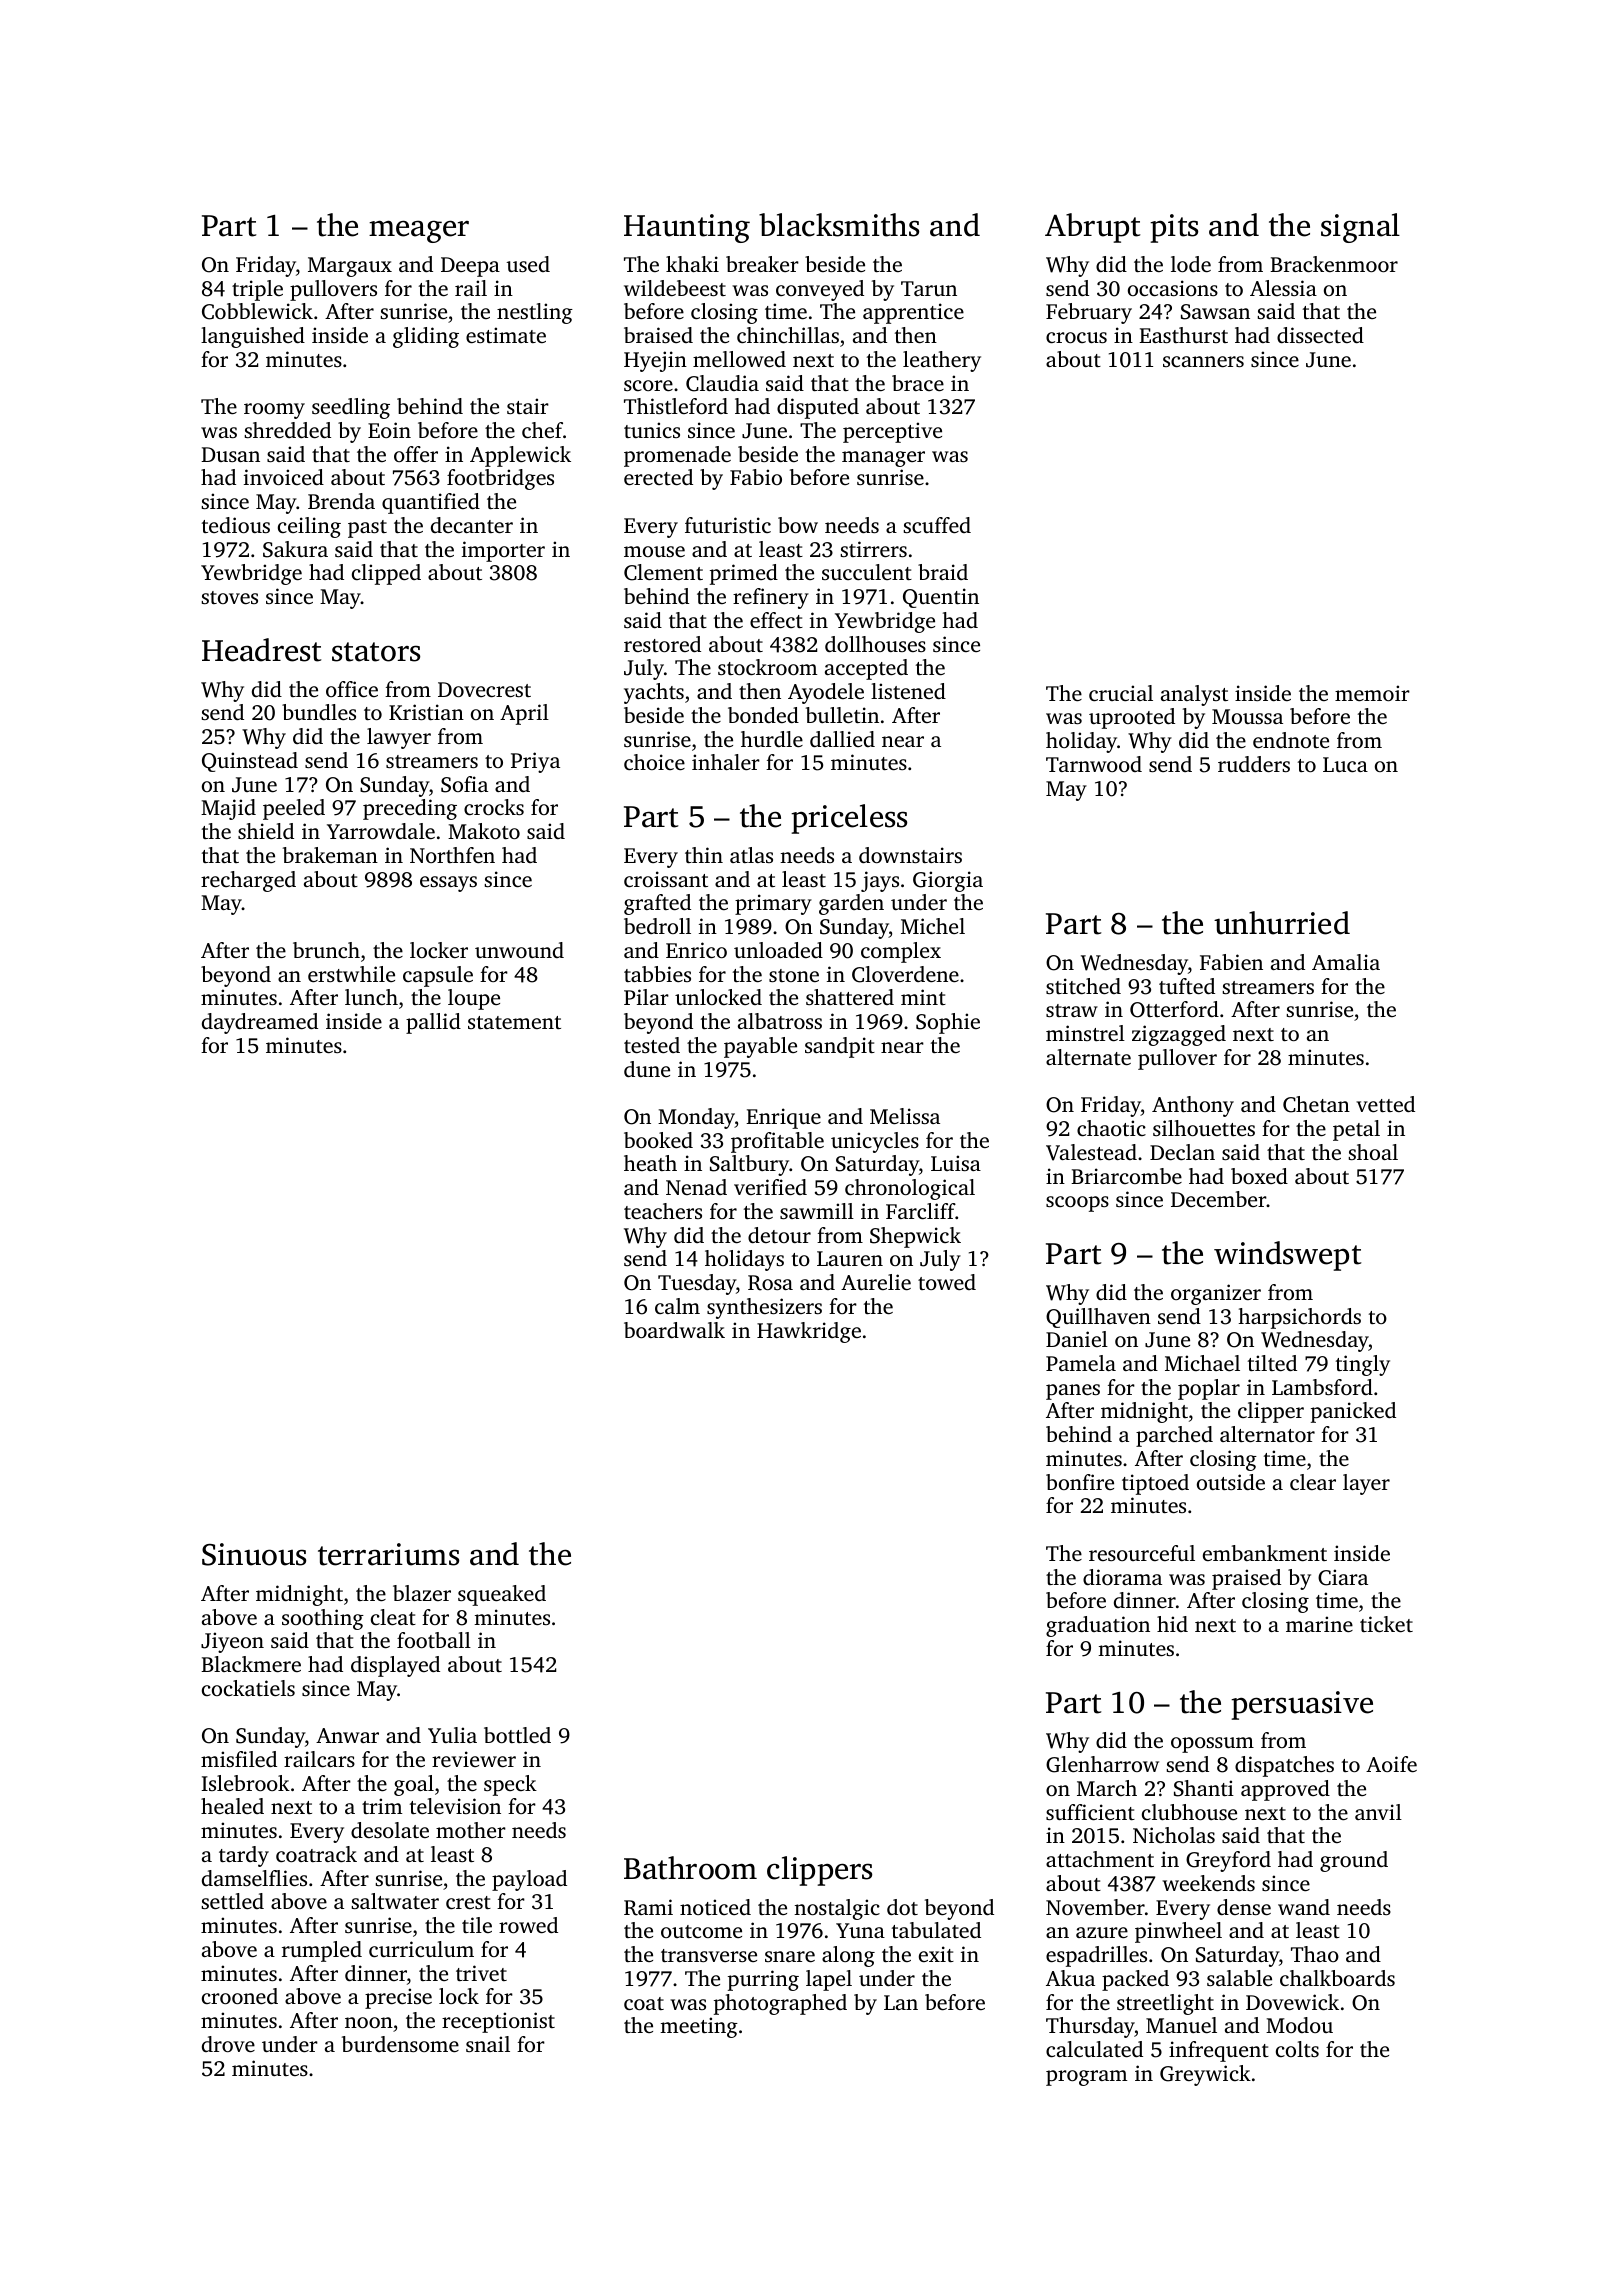  Describe the element at coordinates (1086, 2078) in the screenshot. I see `program` at that location.
